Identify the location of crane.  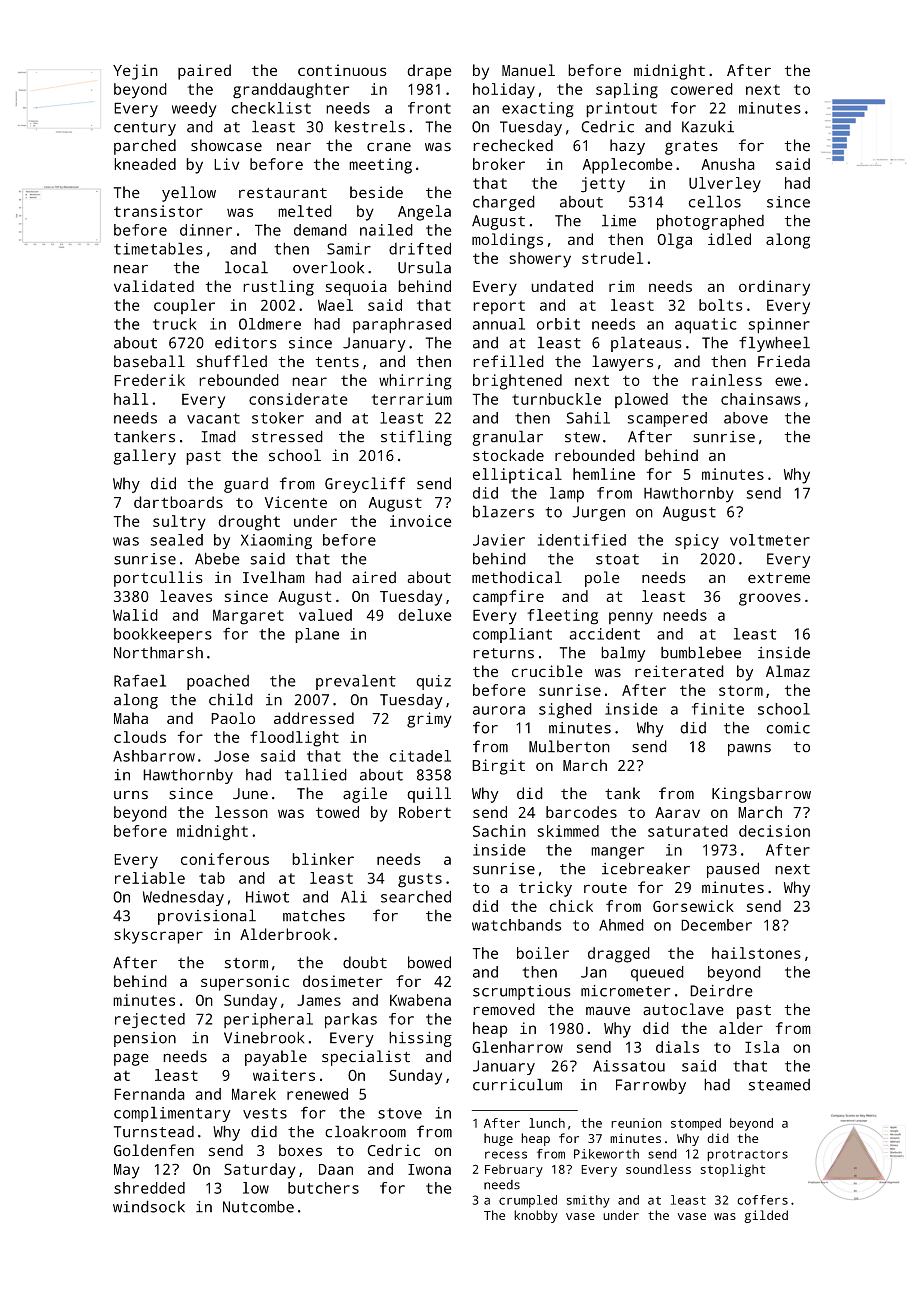
(389, 147).
